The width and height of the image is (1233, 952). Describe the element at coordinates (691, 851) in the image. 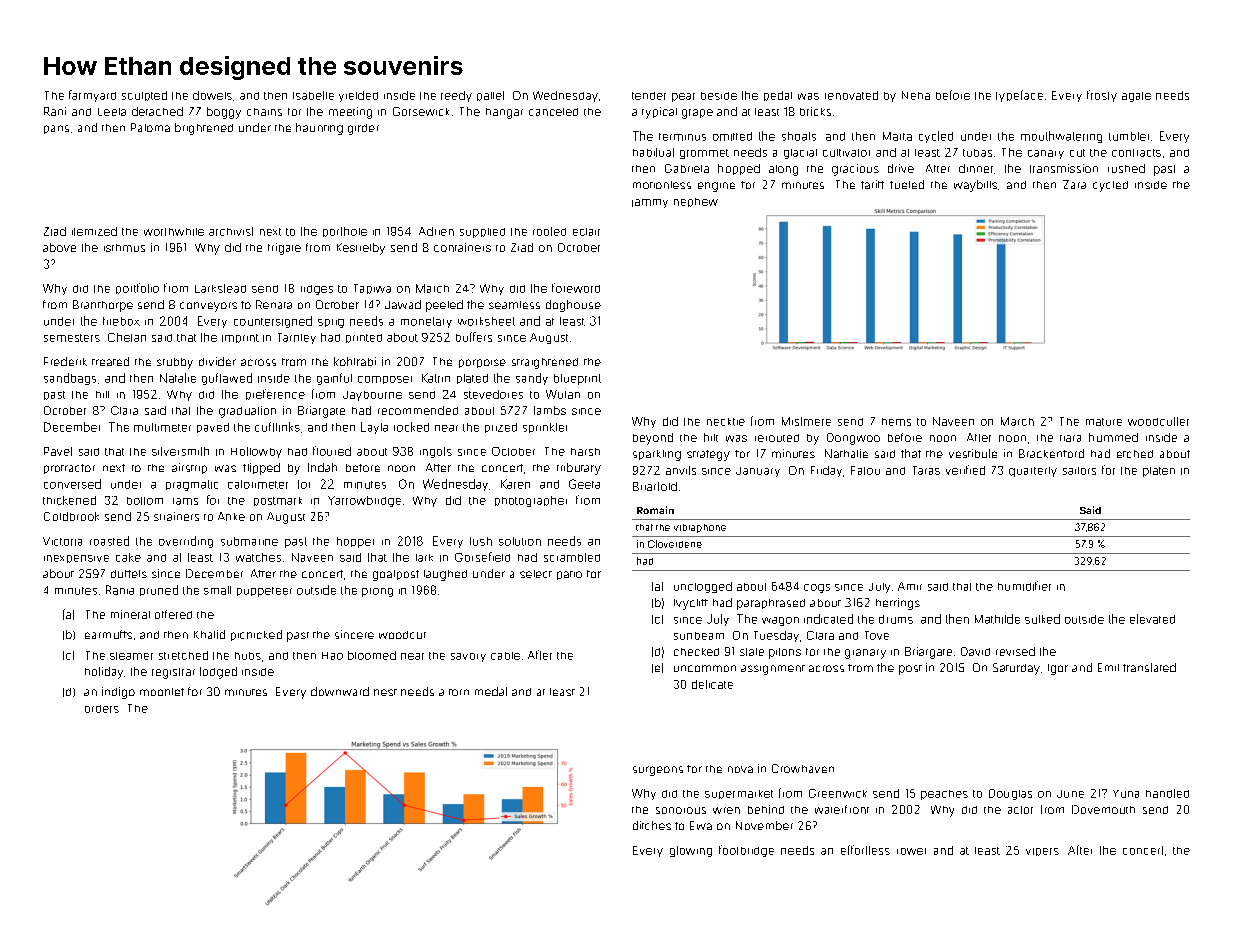

I see `glowing` at that location.
